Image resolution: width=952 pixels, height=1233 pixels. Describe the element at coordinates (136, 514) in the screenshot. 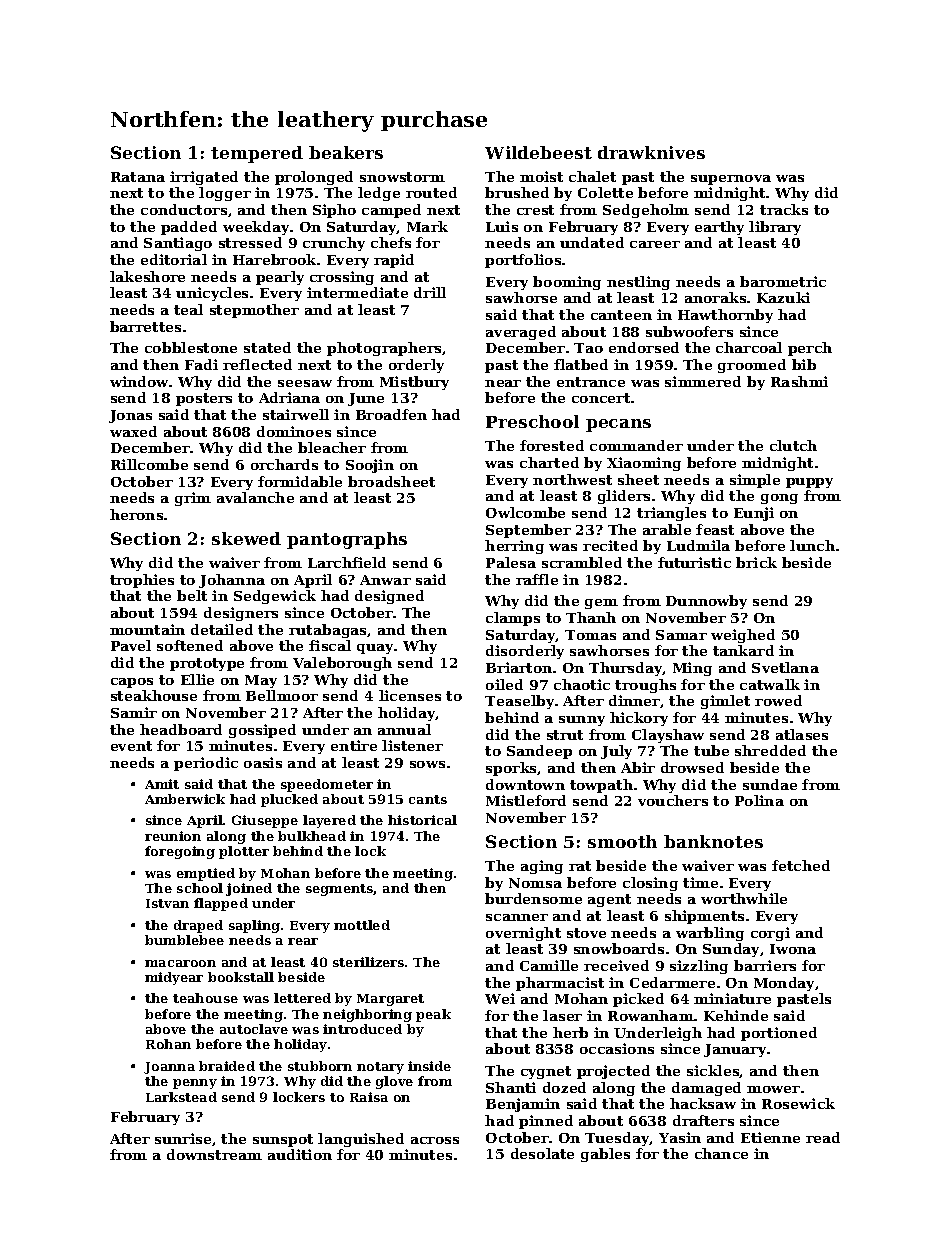

I see `herons` at that location.
